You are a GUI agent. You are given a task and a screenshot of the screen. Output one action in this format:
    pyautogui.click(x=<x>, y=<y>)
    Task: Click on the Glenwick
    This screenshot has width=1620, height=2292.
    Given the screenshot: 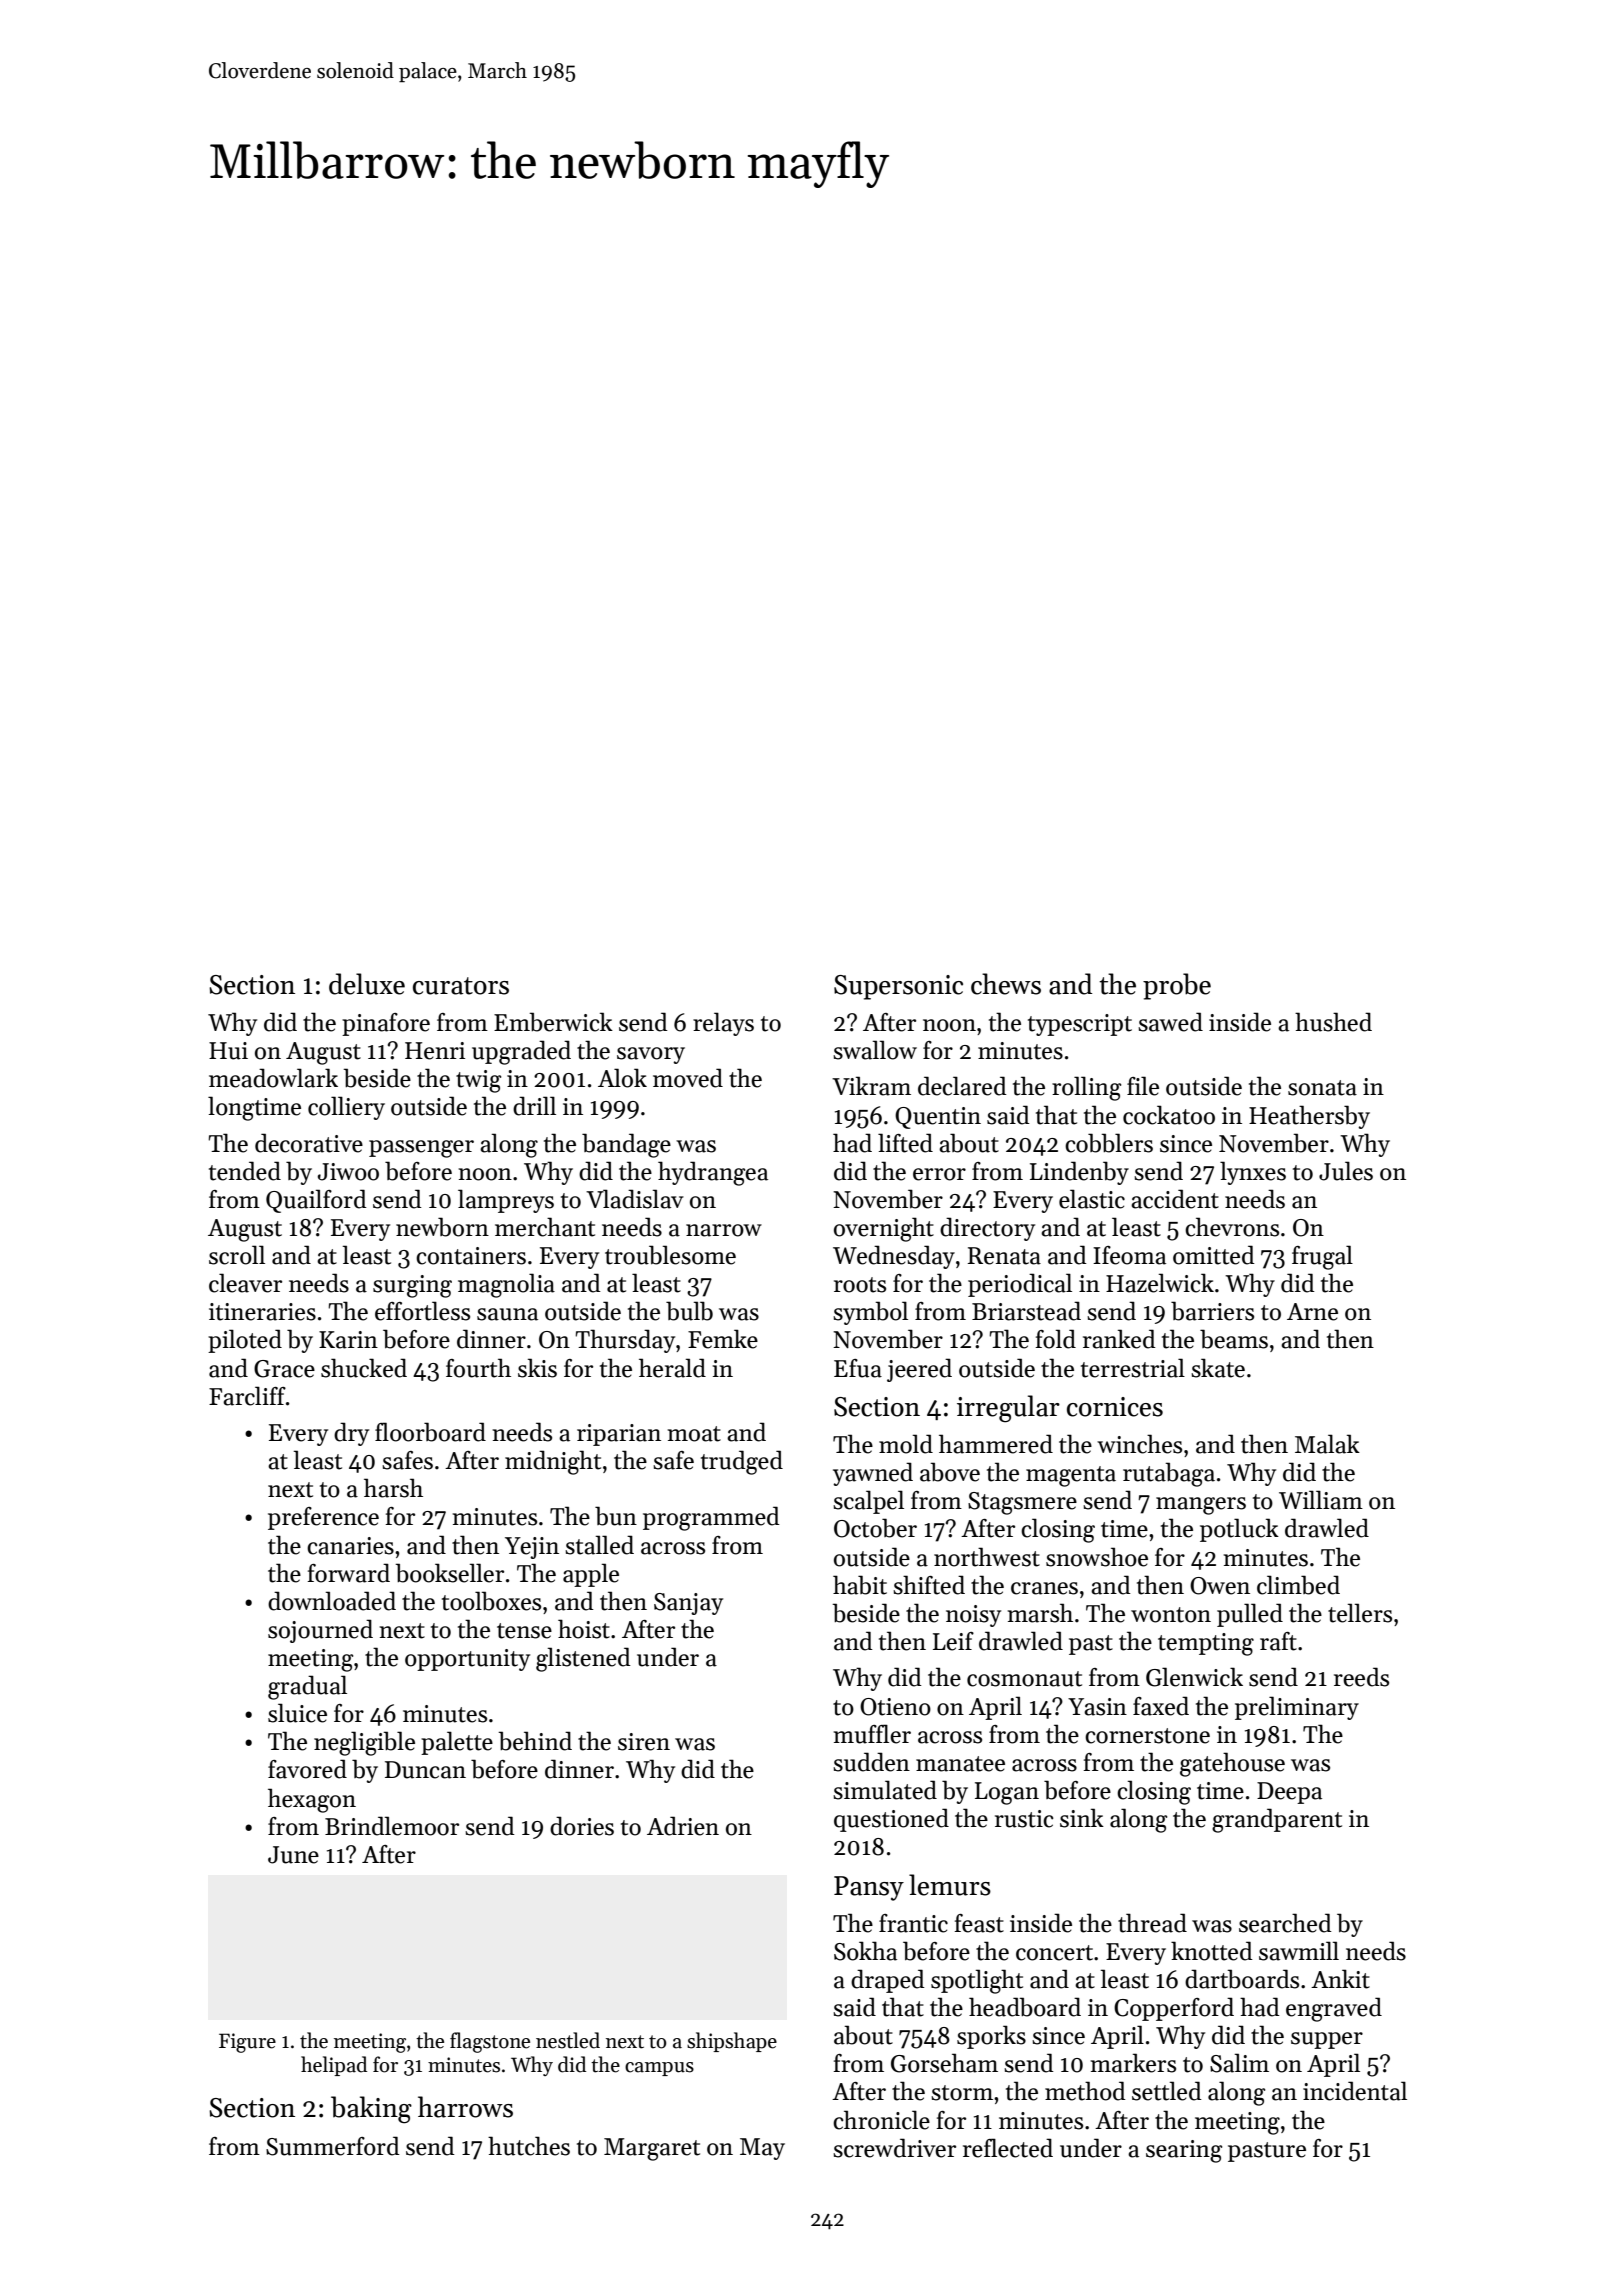 What is the action you would take?
    pyautogui.click(x=1194, y=1677)
